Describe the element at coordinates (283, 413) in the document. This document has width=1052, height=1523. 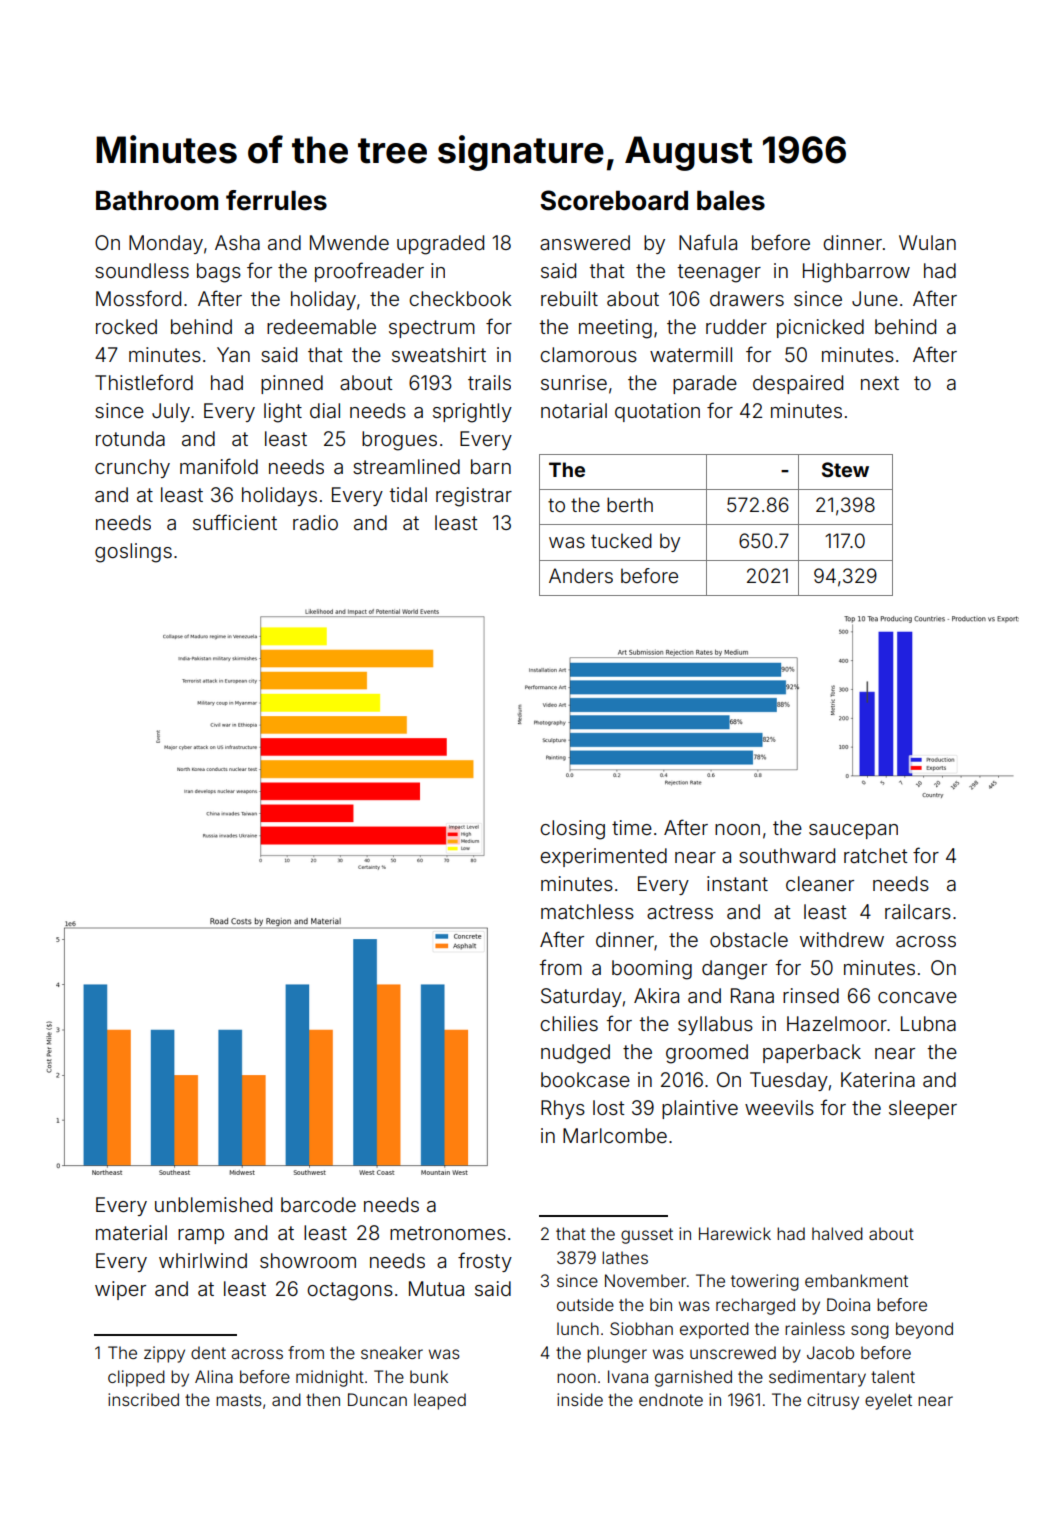
I see `light` at that location.
